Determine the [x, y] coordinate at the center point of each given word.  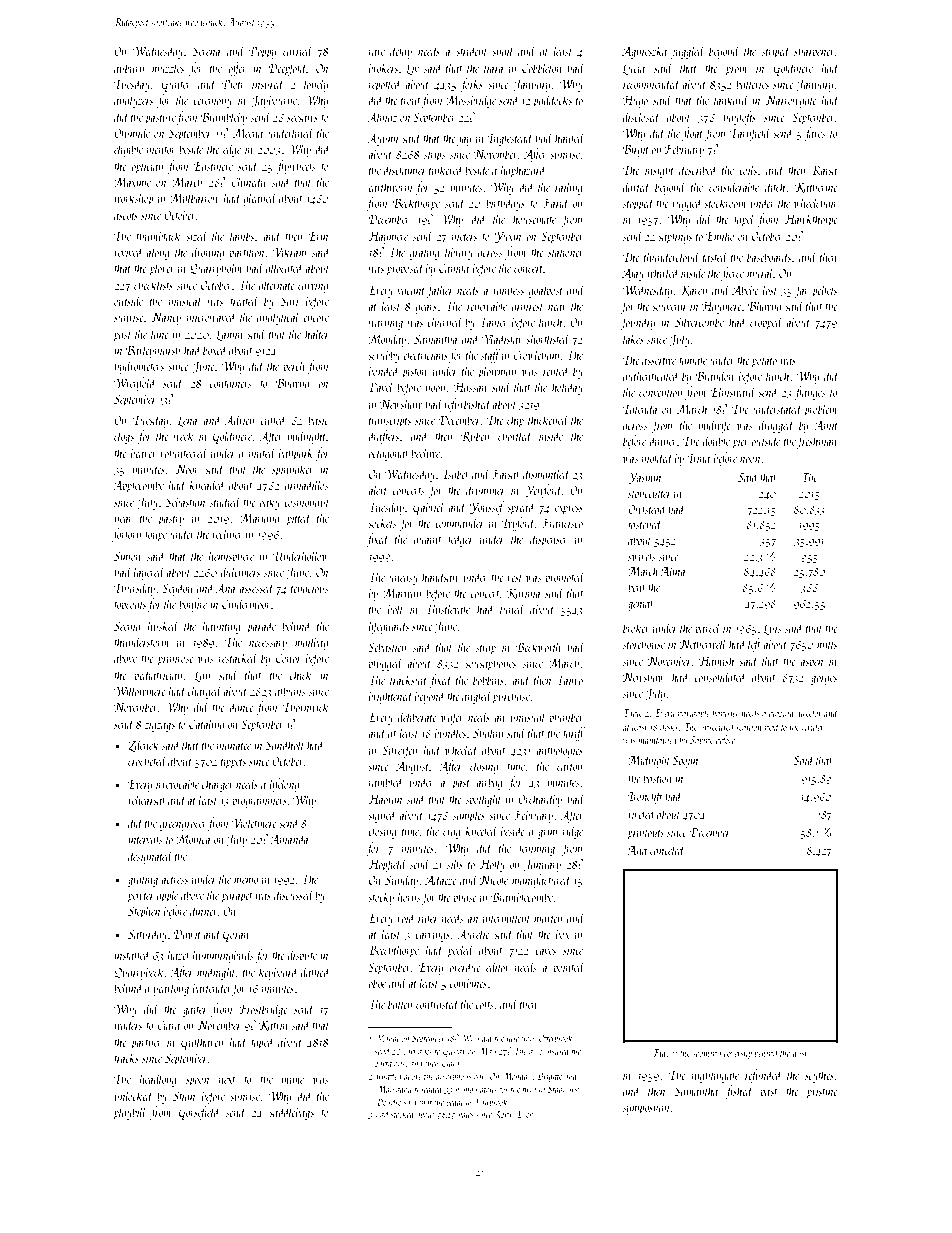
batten [400, 1003]
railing [569, 188]
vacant [411, 291]
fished [739, 1092]
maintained [658, 739]
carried [298, 50]
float [692, 134]
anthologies [559, 751]
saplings [675, 237]
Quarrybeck [140, 973]
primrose [175, 660]
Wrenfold [135, 384]
